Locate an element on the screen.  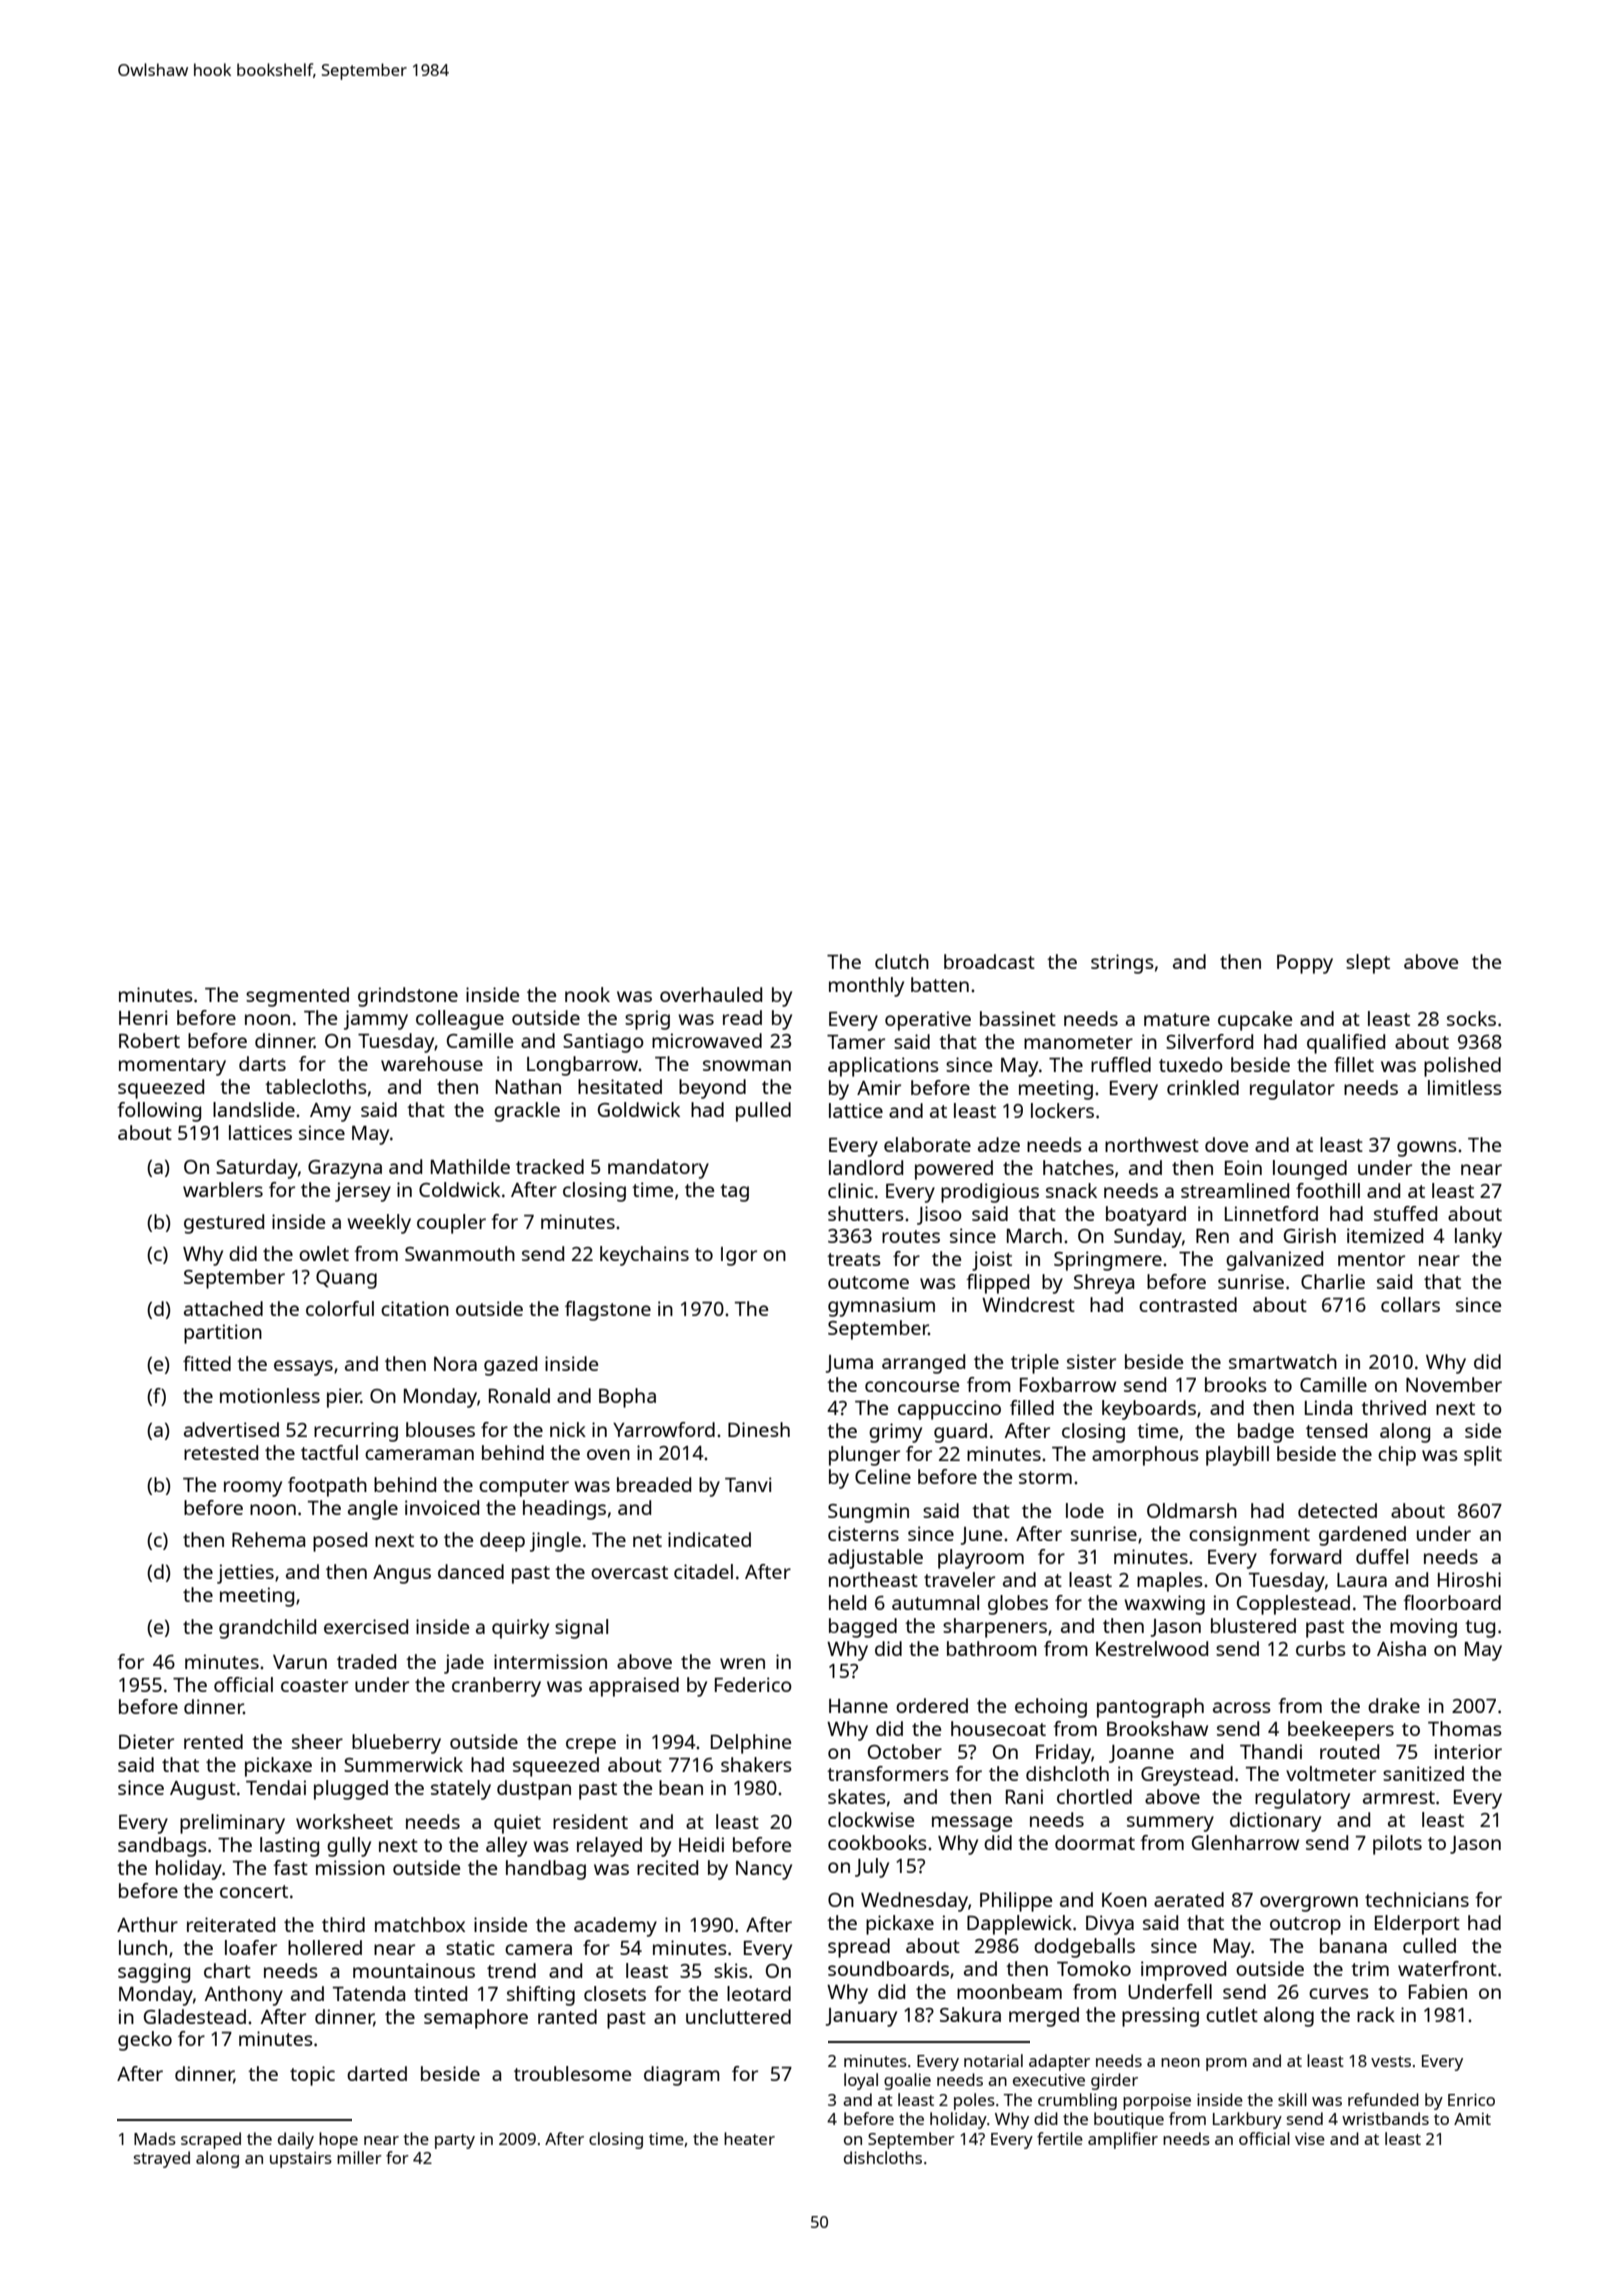
batten is located at coordinates (940, 984).
